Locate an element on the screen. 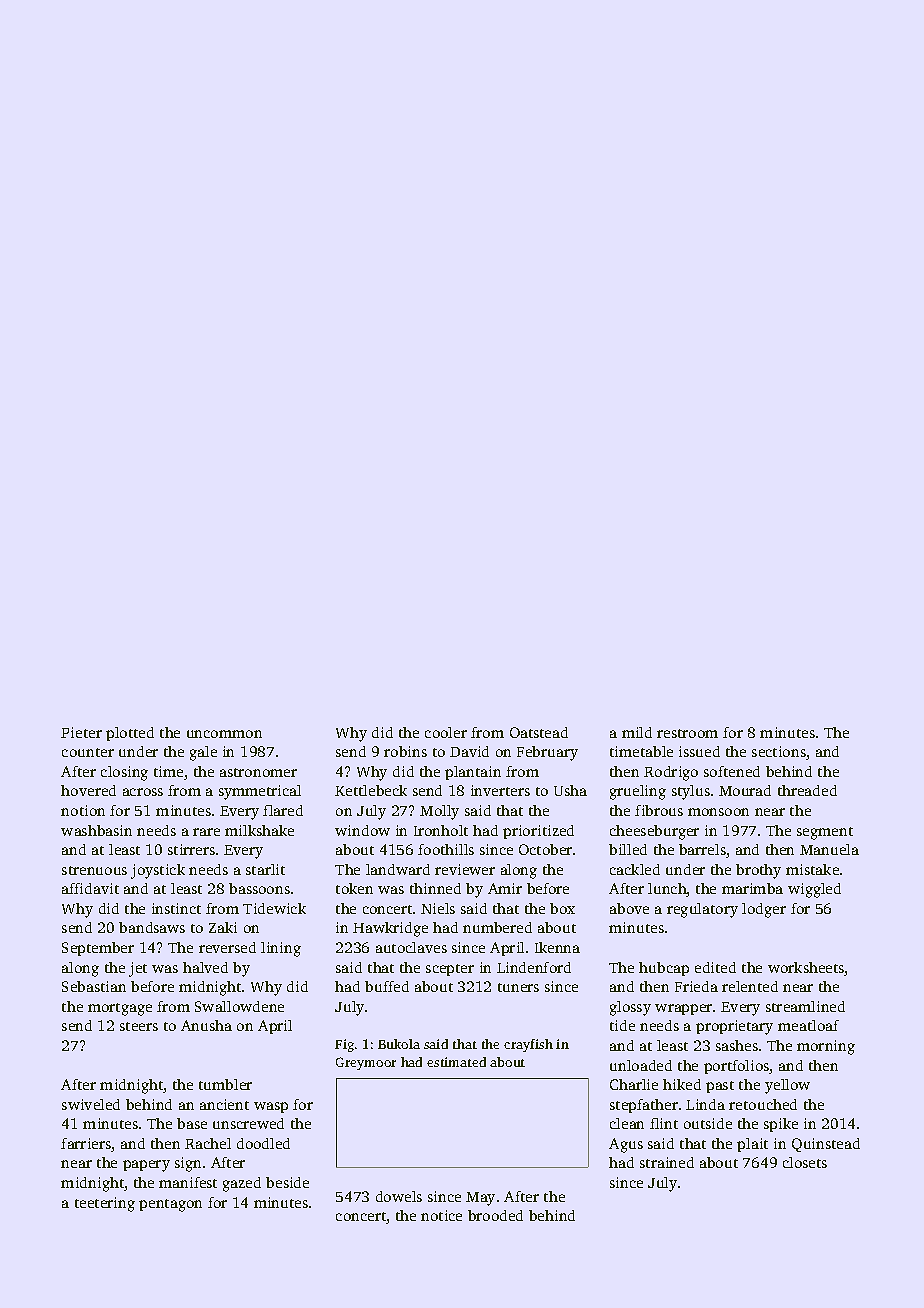  counter is located at coordinates (88, 752).
